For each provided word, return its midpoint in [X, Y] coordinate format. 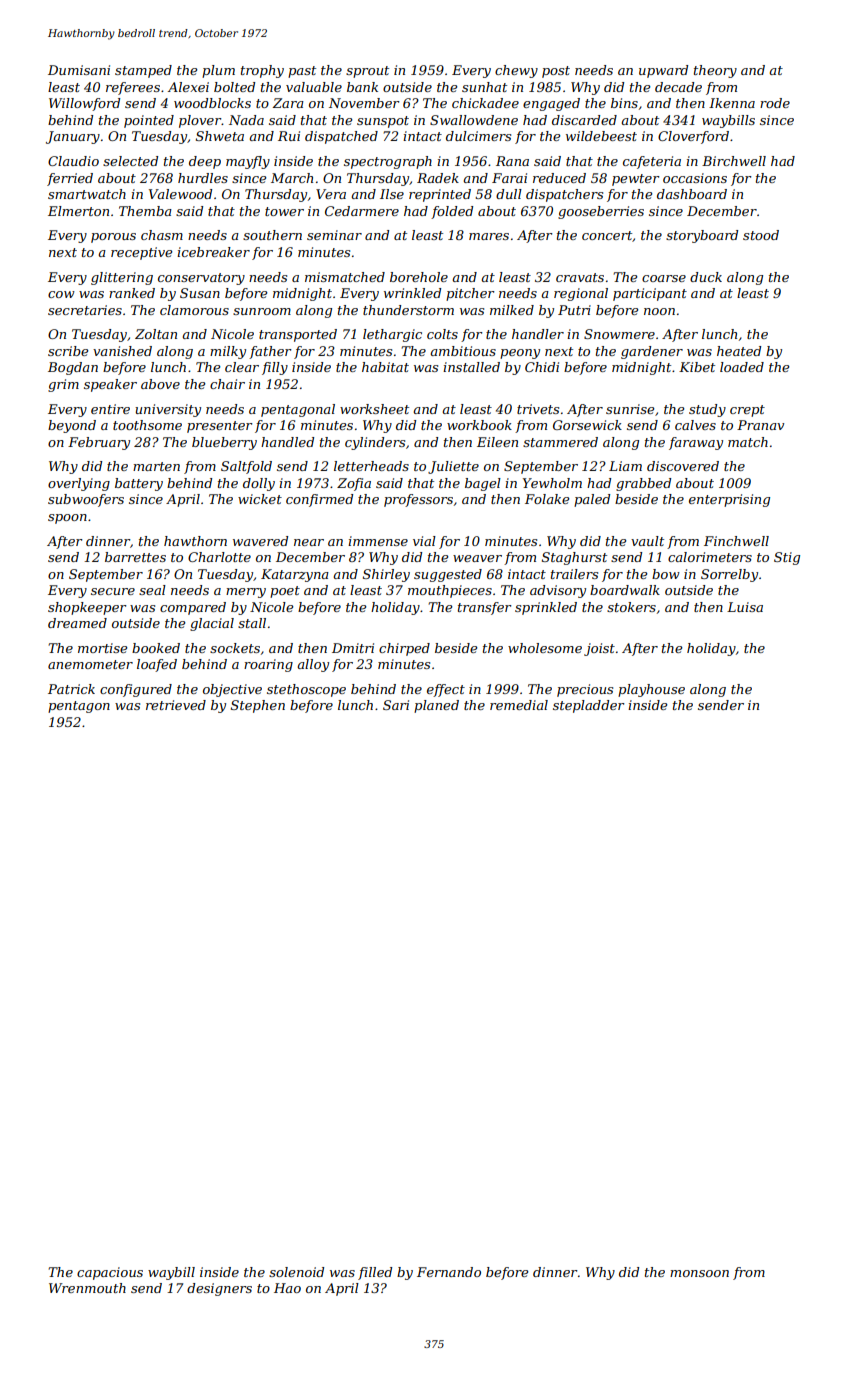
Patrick [71, 689]
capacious [110, 1273]
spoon [67, 519]
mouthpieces [450, 591]
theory [715, 71]
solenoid [296, 1272]
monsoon [699, 1273]
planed [436, 706]
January [73, 137]
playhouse [651, 690]
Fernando [449, 1272]
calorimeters [710, 557]
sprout [367, 72]
